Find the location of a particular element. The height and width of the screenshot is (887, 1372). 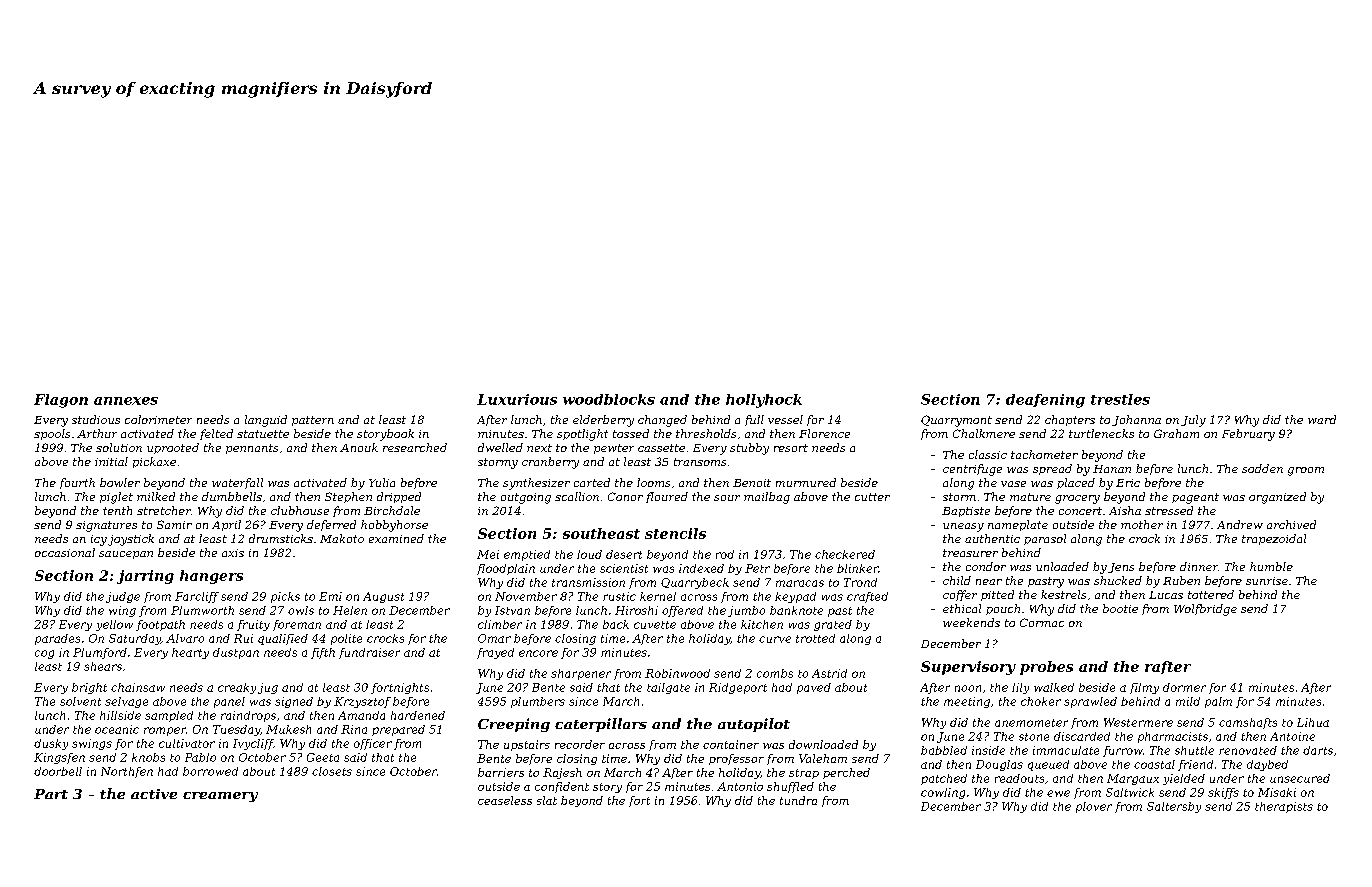

southeast is located at coordinates (601, 533).
